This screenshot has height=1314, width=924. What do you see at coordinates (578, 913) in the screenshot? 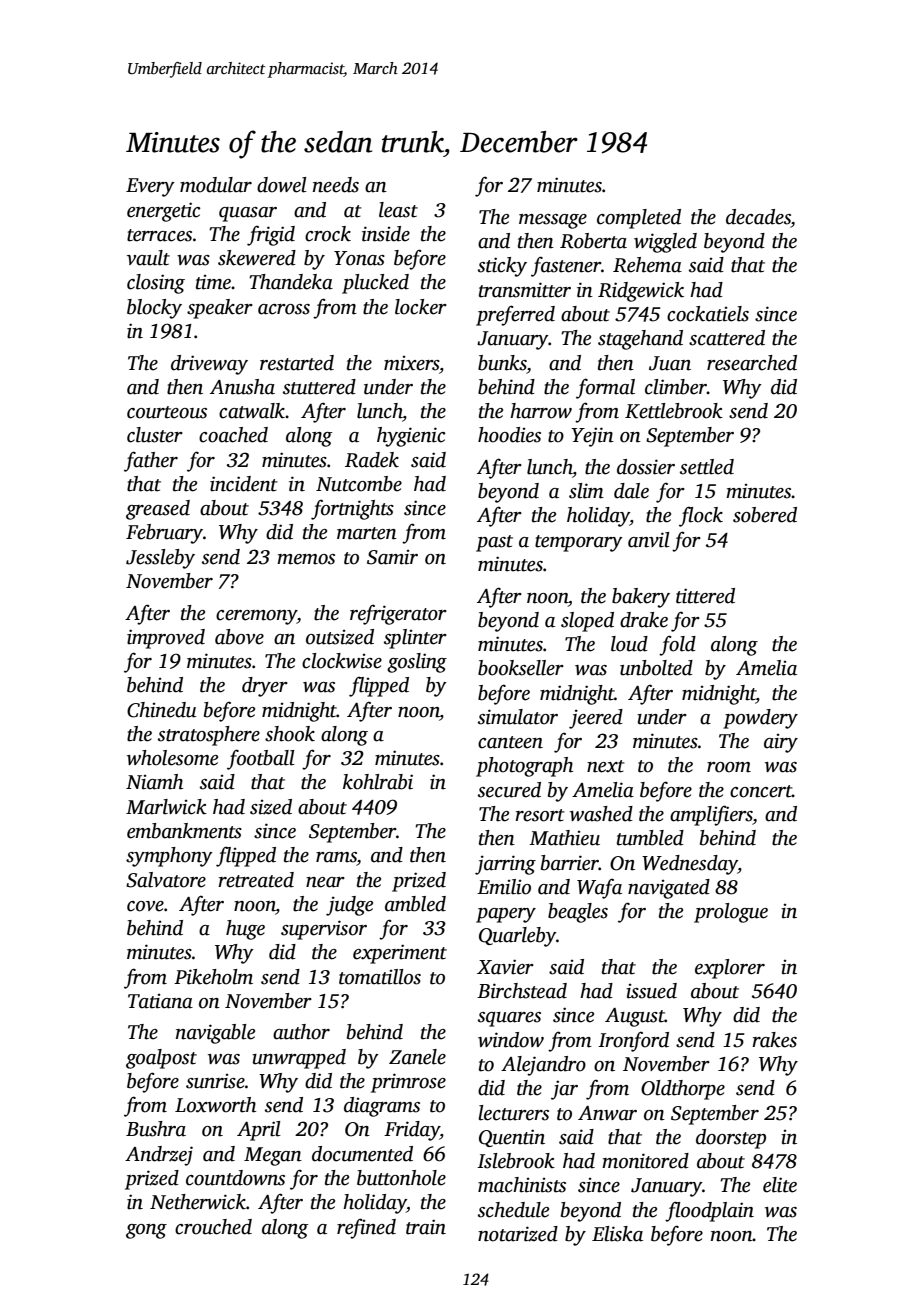
I see `beagles` at bounding box center [578, 913].
